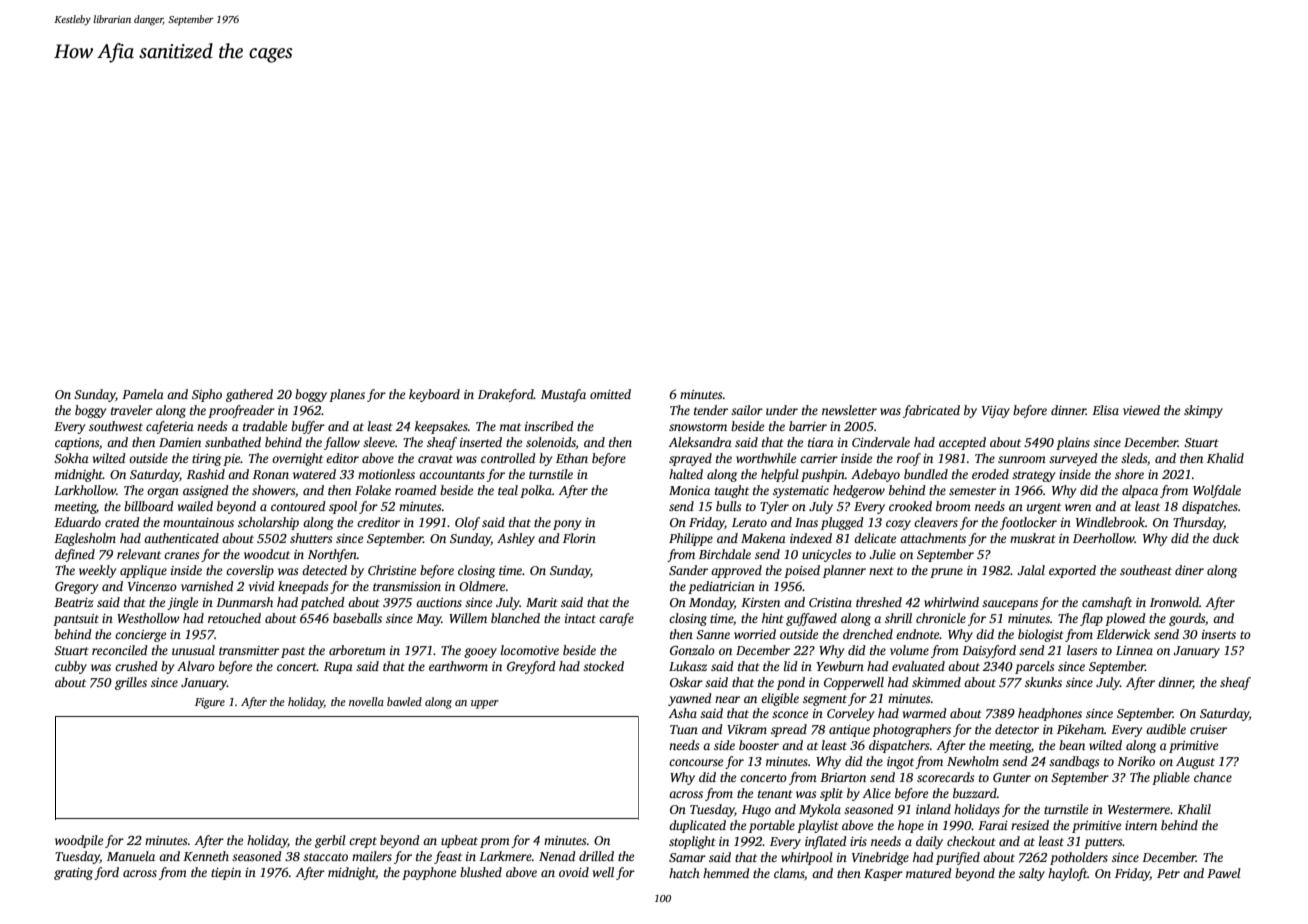 The image size is (1308, 924). What do you see at coordinates (684, 729) in the page?
I see `Tuan` at bounding box center [684, 729].
